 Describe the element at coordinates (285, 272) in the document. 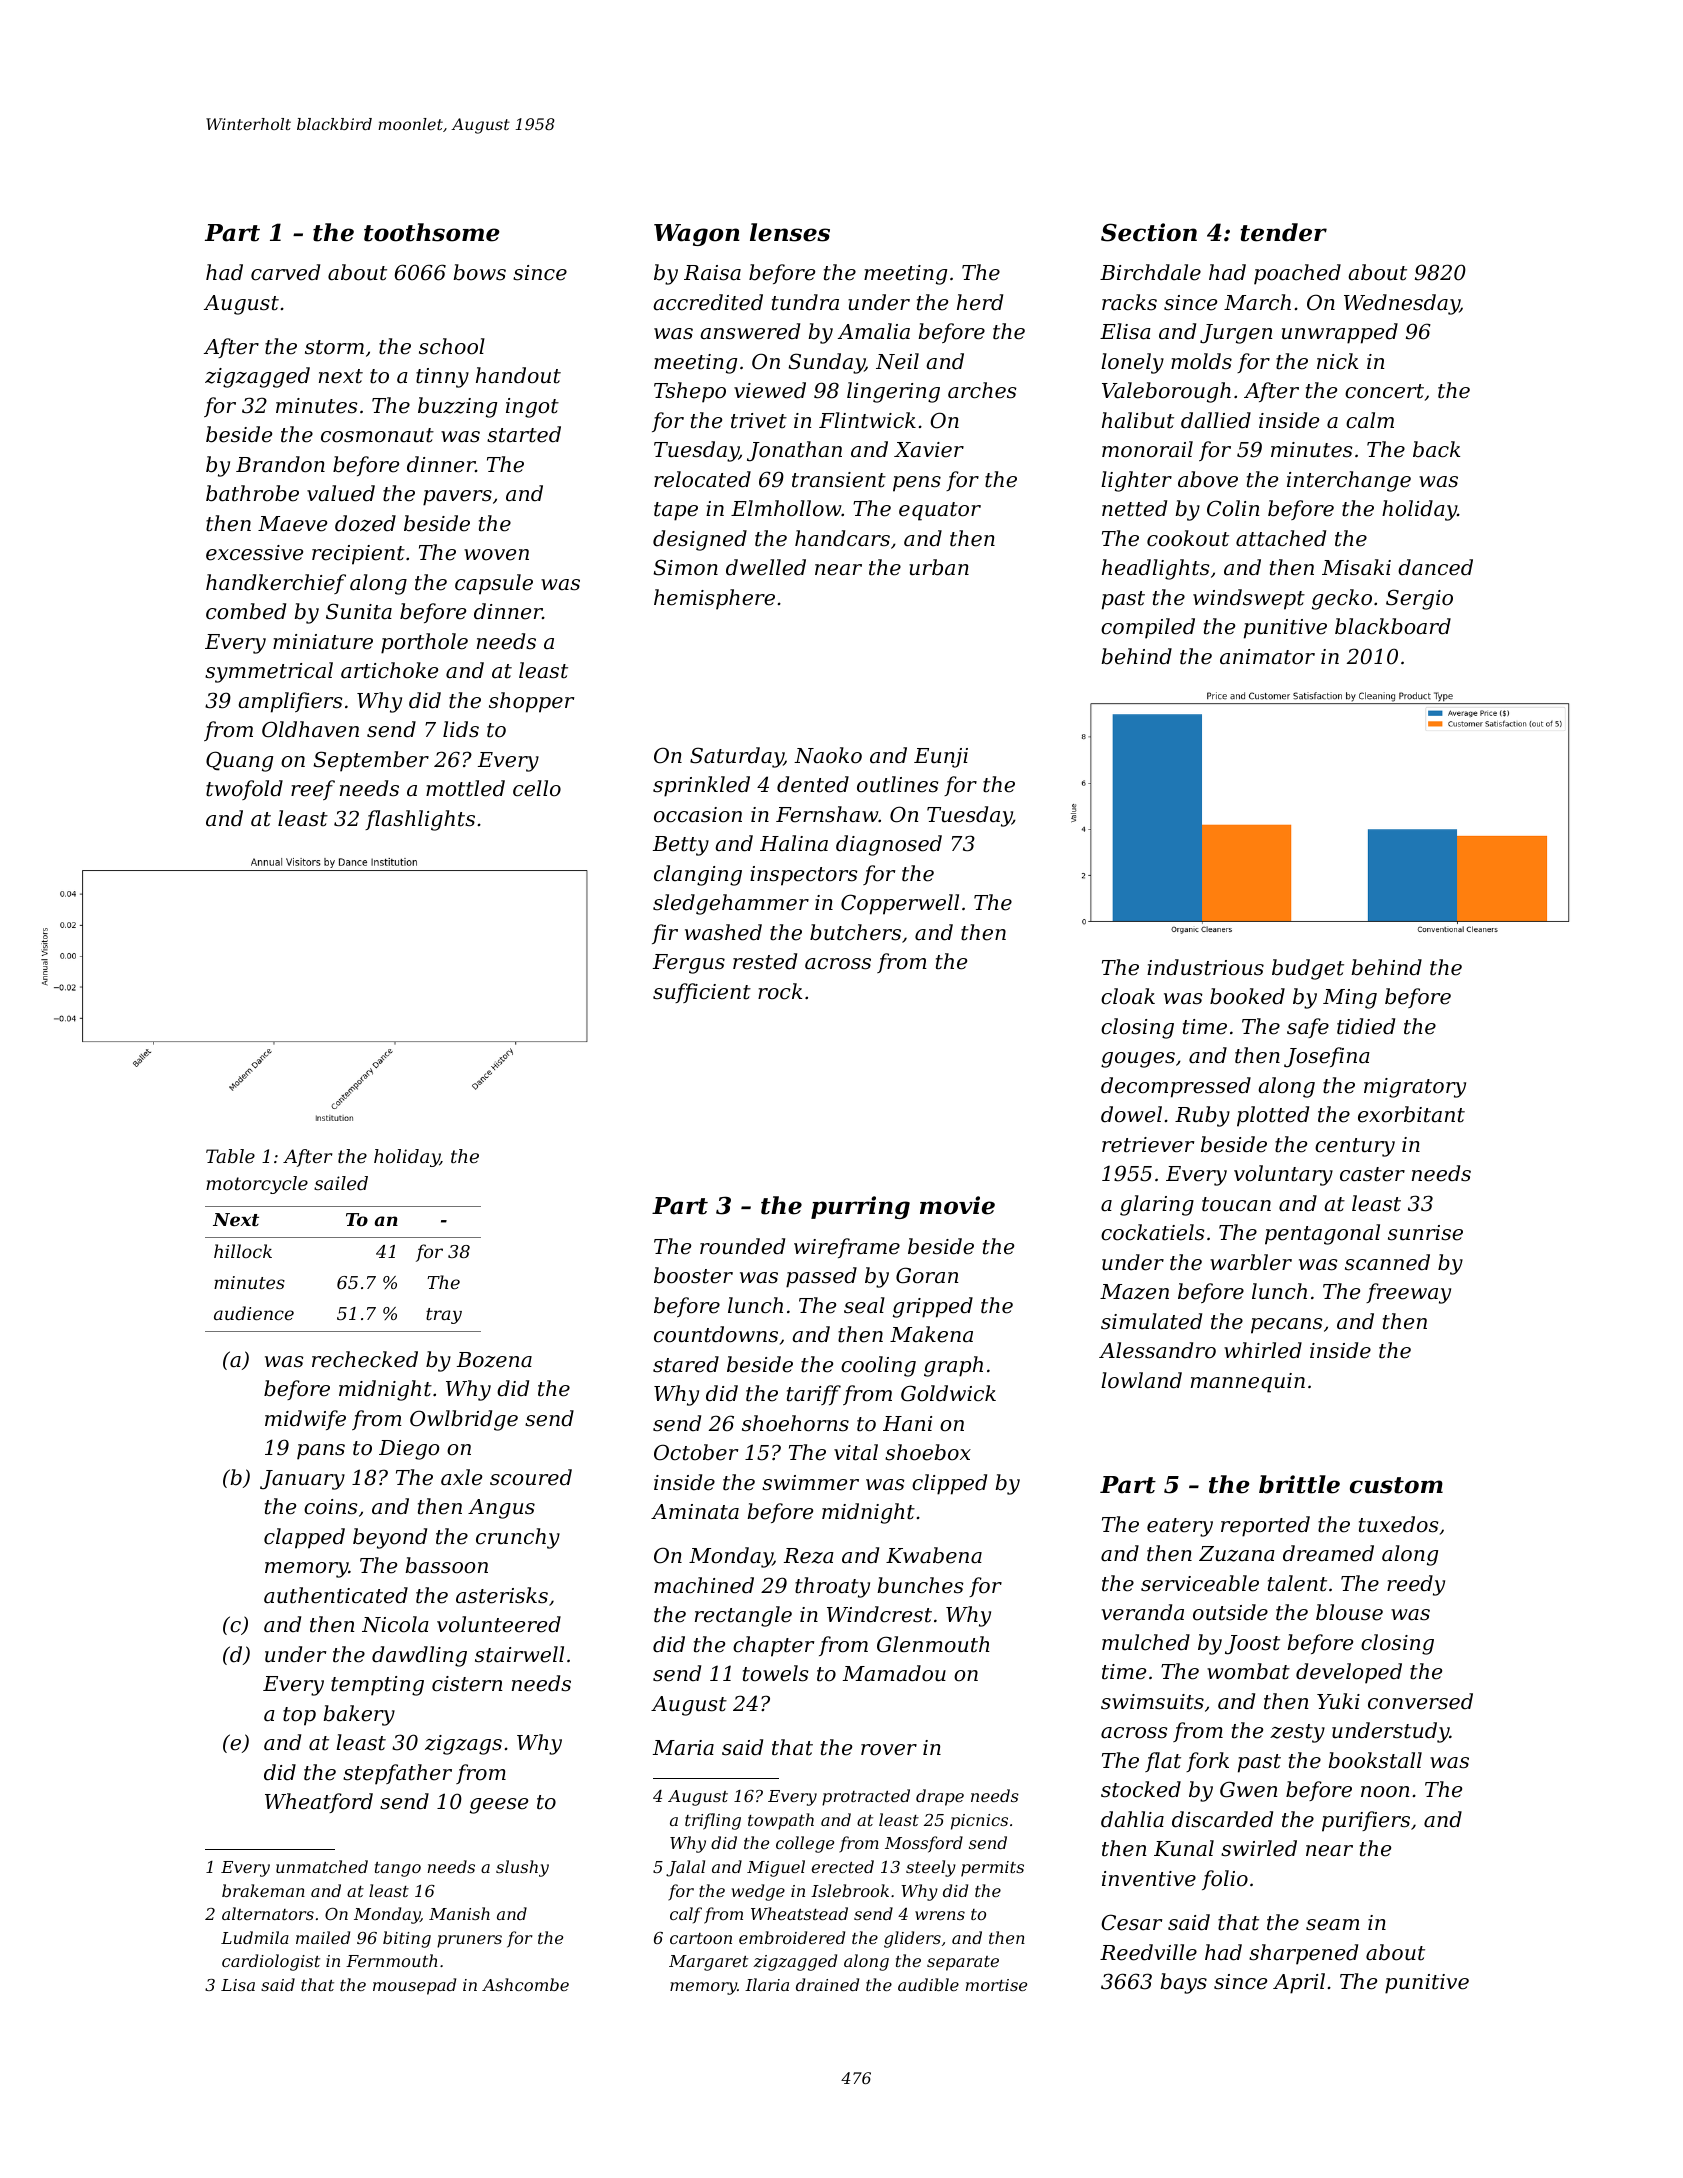

I see `carved` at that location.
